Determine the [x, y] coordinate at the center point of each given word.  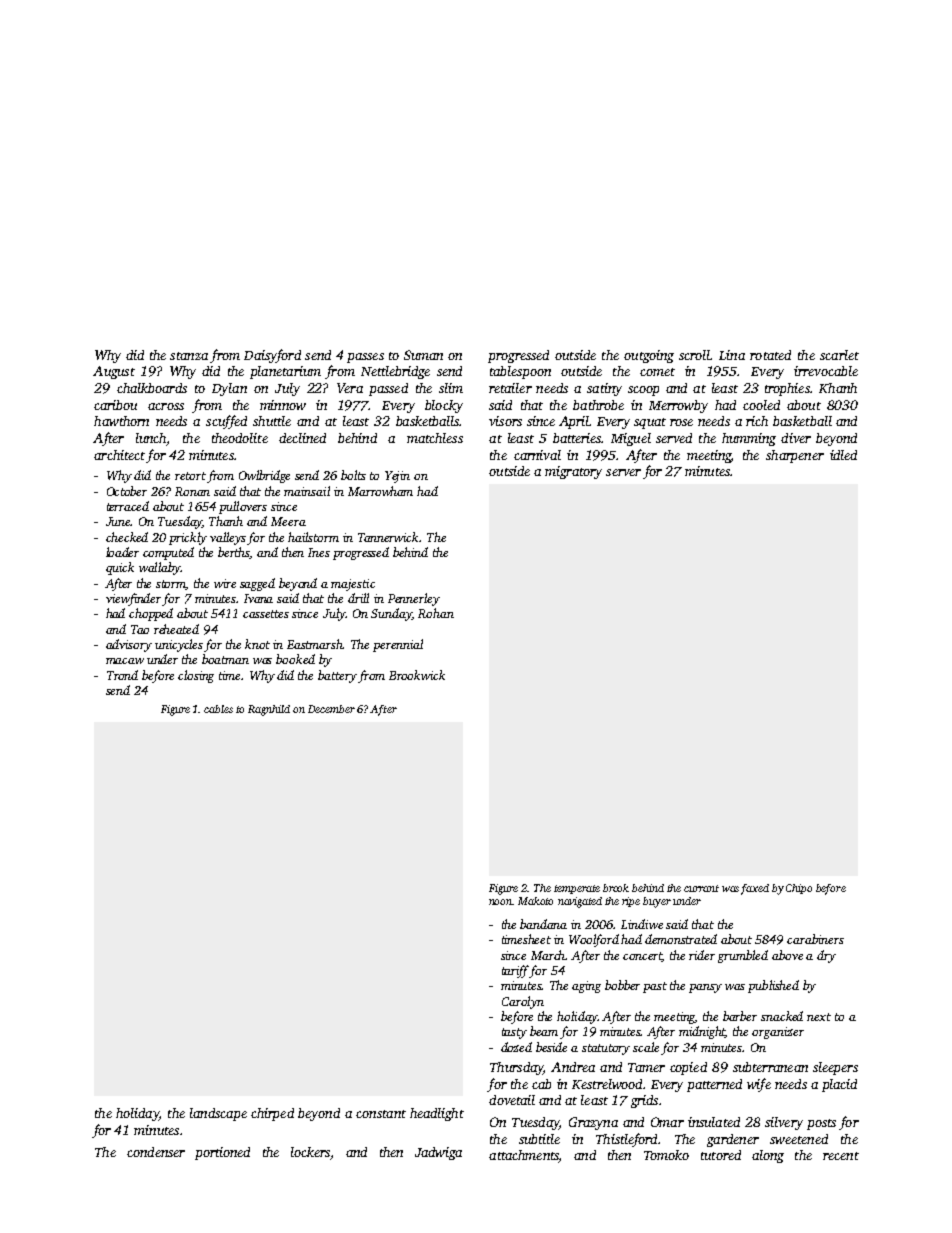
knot [257, 644]
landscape [218, 1114]
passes [365, 358]
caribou [115, 405]
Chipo [799, 889]
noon [501, 902]
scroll [694, 355]
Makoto [535, 901]
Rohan [436, 613]
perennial [398, 645]
